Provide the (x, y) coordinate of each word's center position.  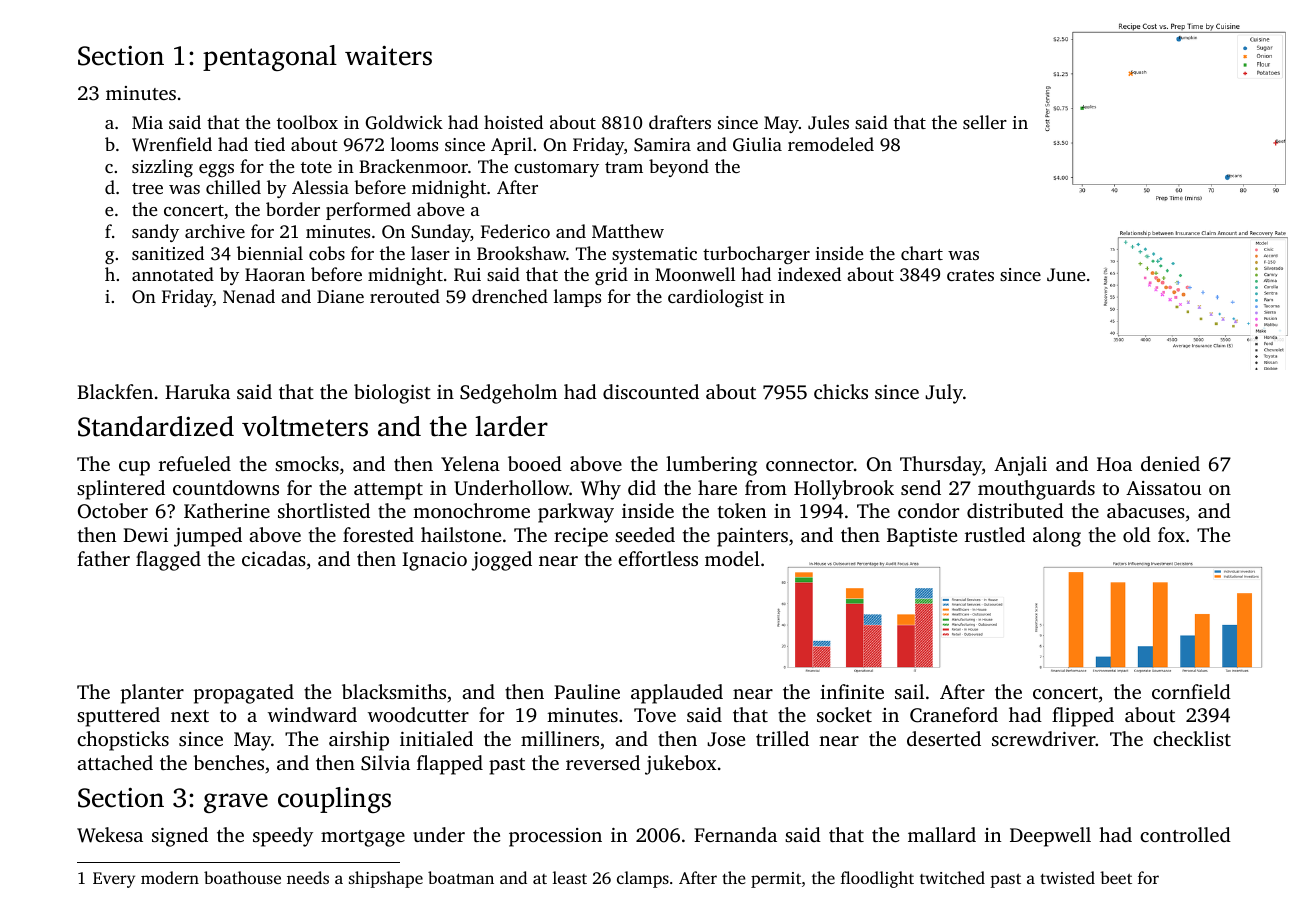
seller (985, 122)
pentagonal (270, 58)
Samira (662, 145)
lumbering (711, 466)
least (570, 877)
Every (114, 880)
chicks (841, 391)
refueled (195, 463)
